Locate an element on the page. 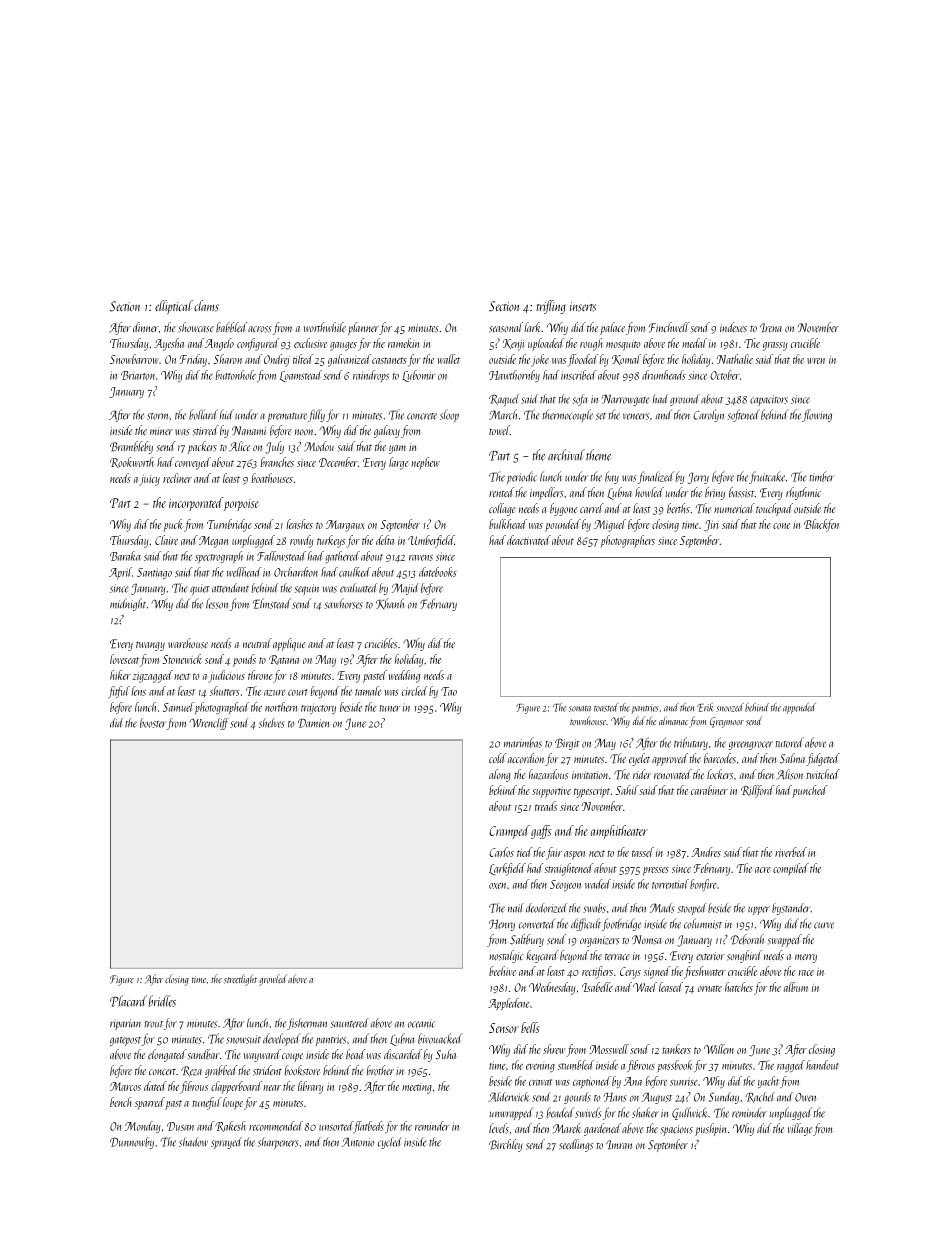 The height and width of the page is (1233, 952). Erik is located at coordinates (705, 707).
